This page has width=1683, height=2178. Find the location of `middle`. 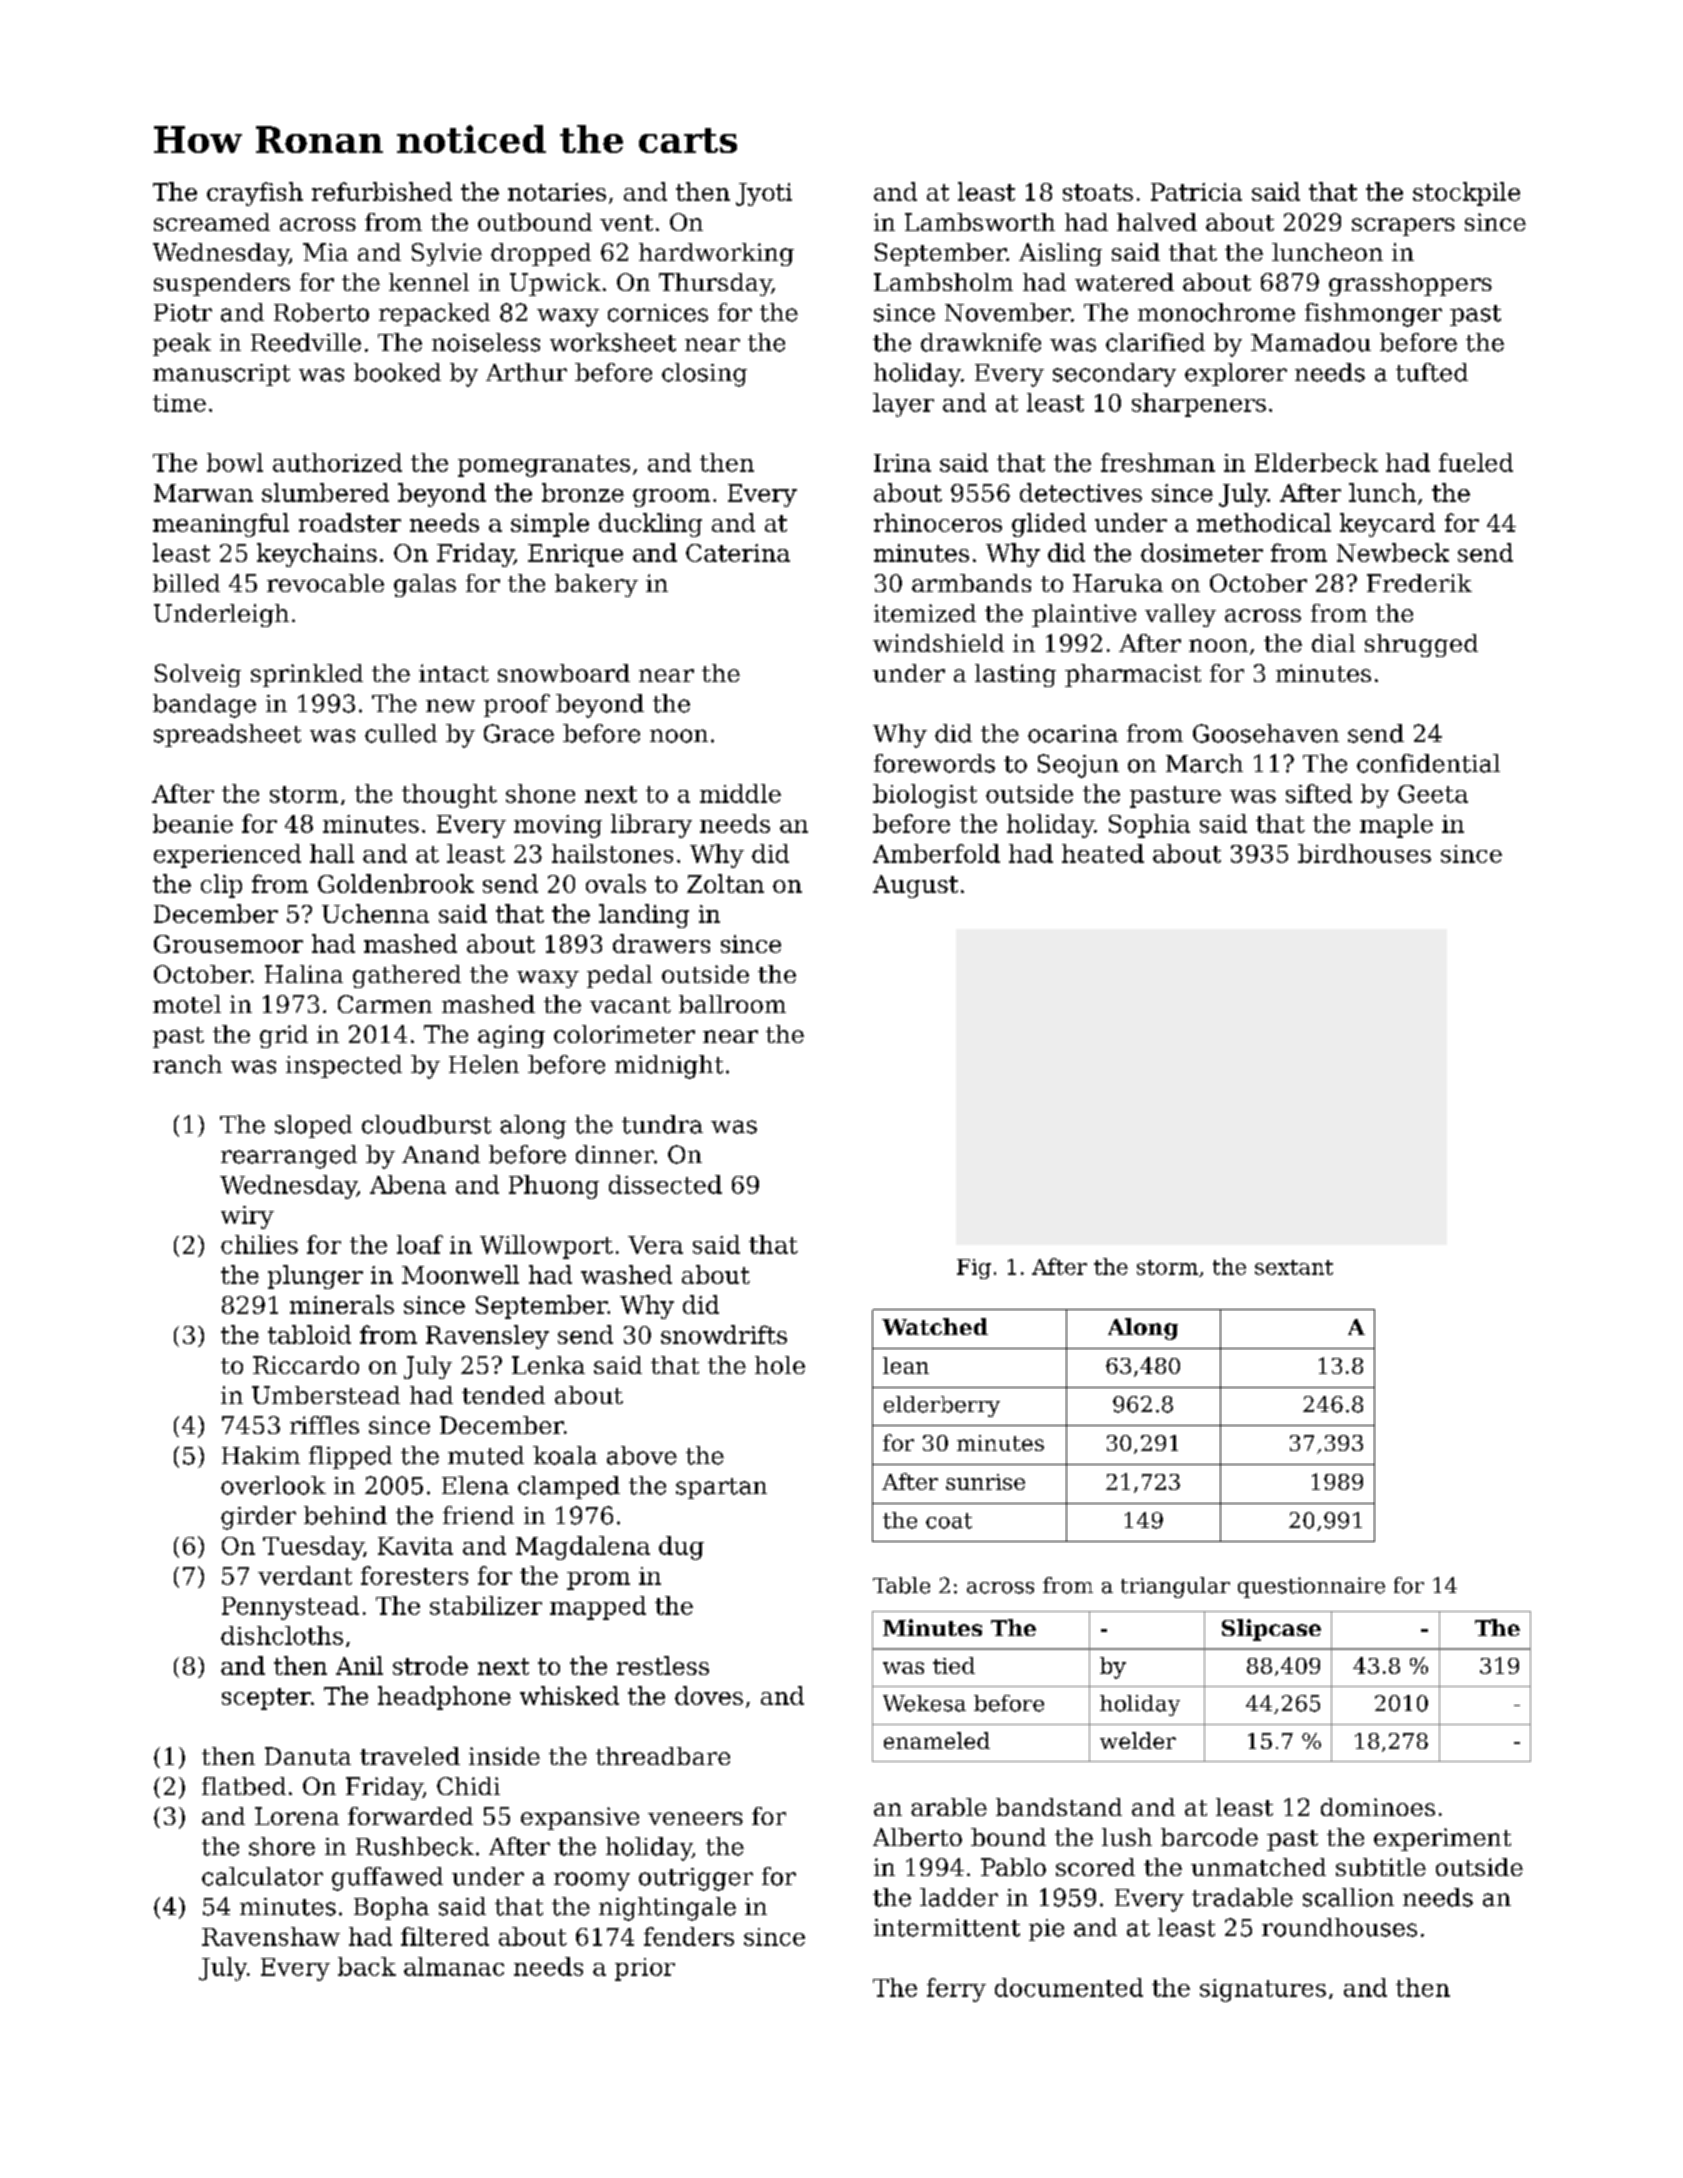

middle is located at coordinates (740, 793).
